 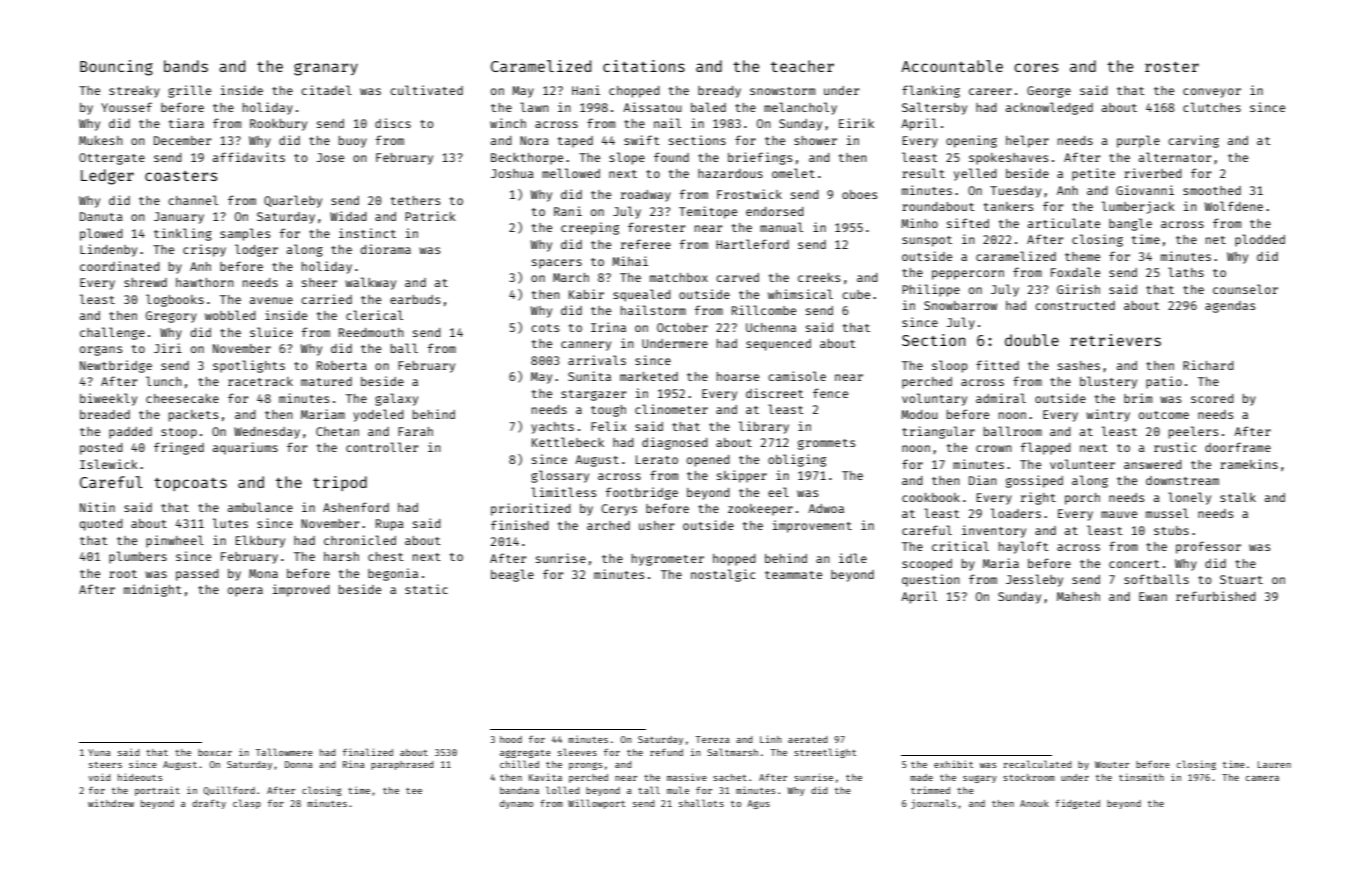 I want to click on channel, so click(x=193, y=200).
